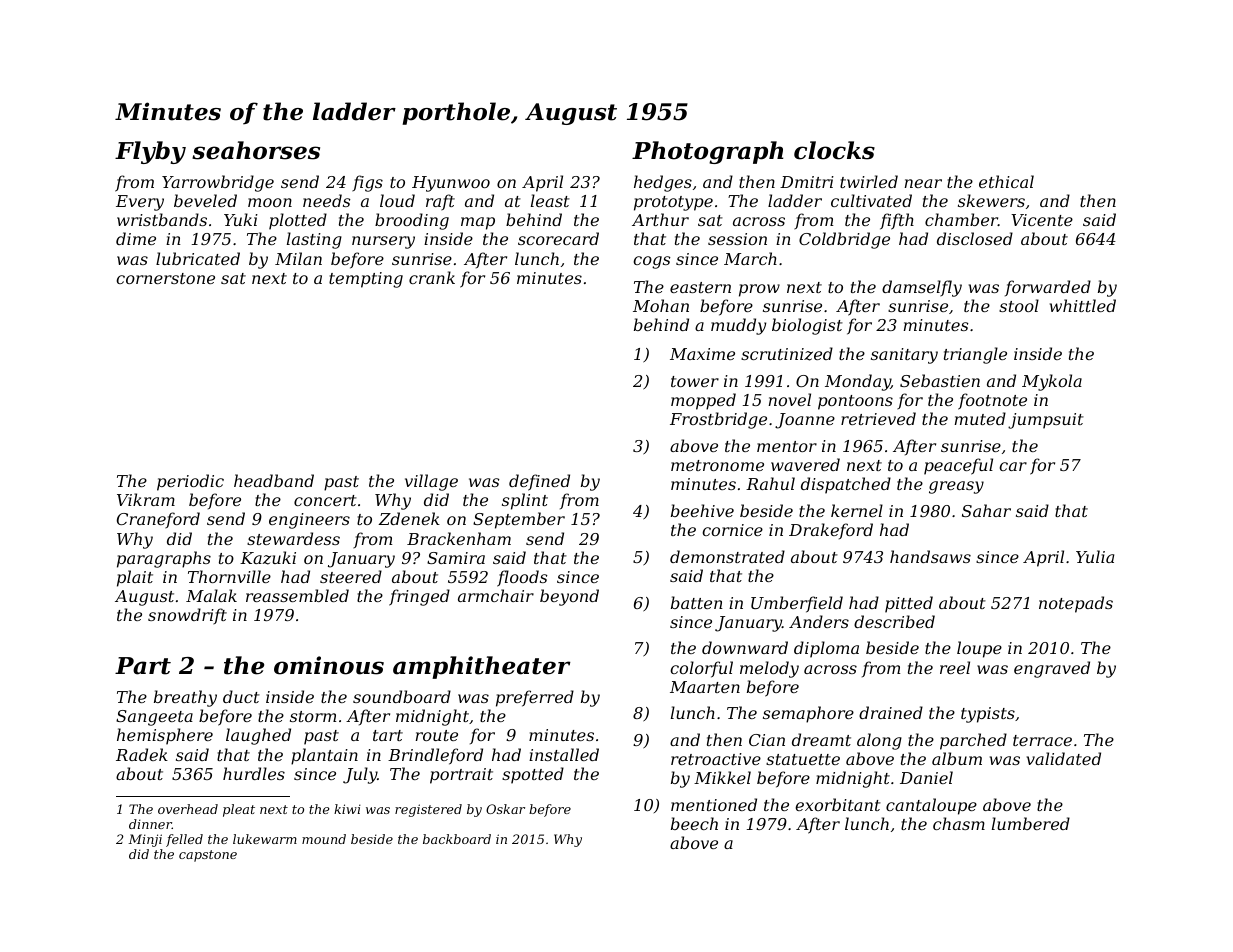 This screenshot has width=1233, height=952. What do you see at coordinates (769, 669) in the screenshot?
I see `melody` at bounding box center [769, 669].
